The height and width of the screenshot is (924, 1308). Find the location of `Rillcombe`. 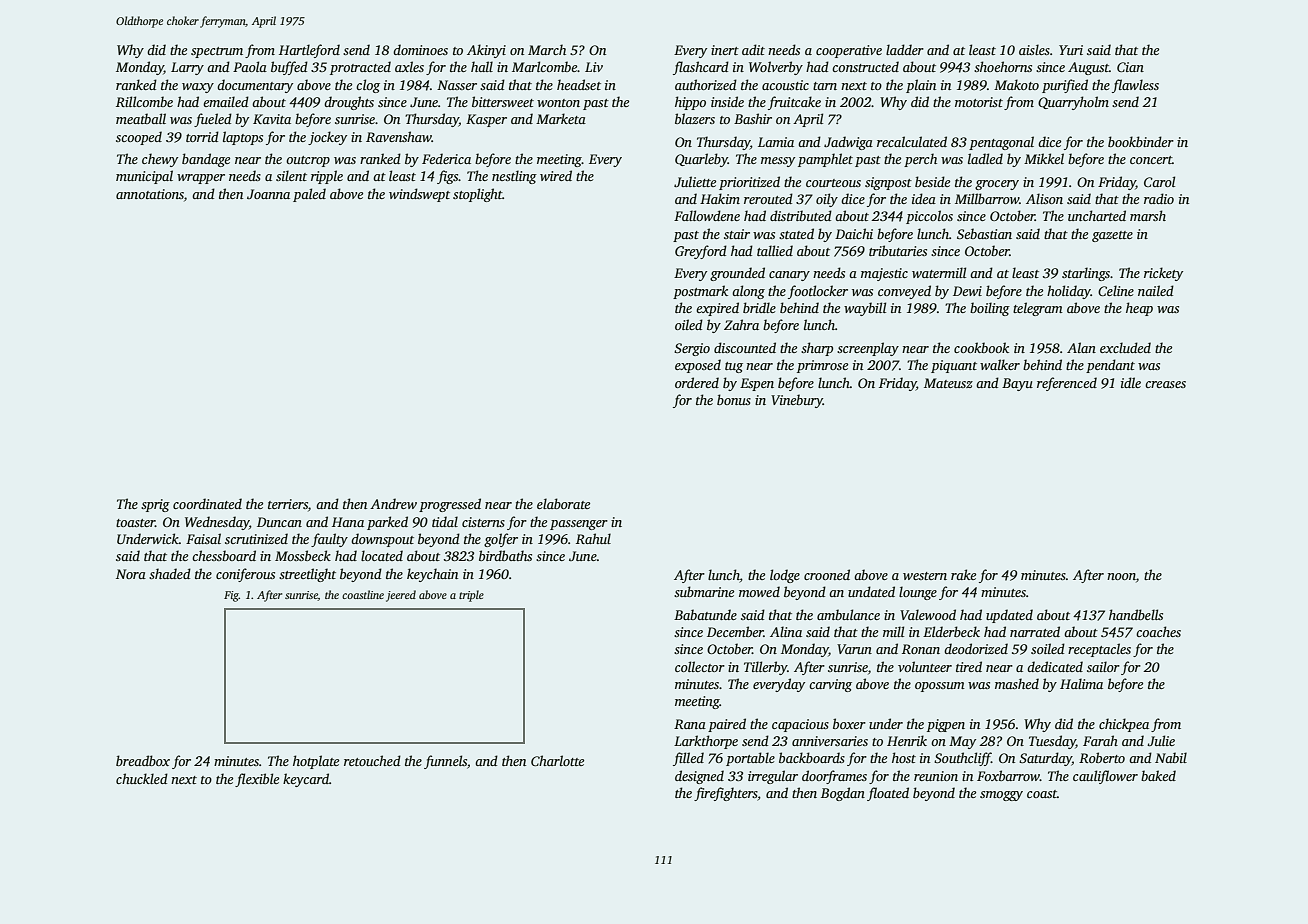

Rillcombe is located at coordinates (144, 101).
